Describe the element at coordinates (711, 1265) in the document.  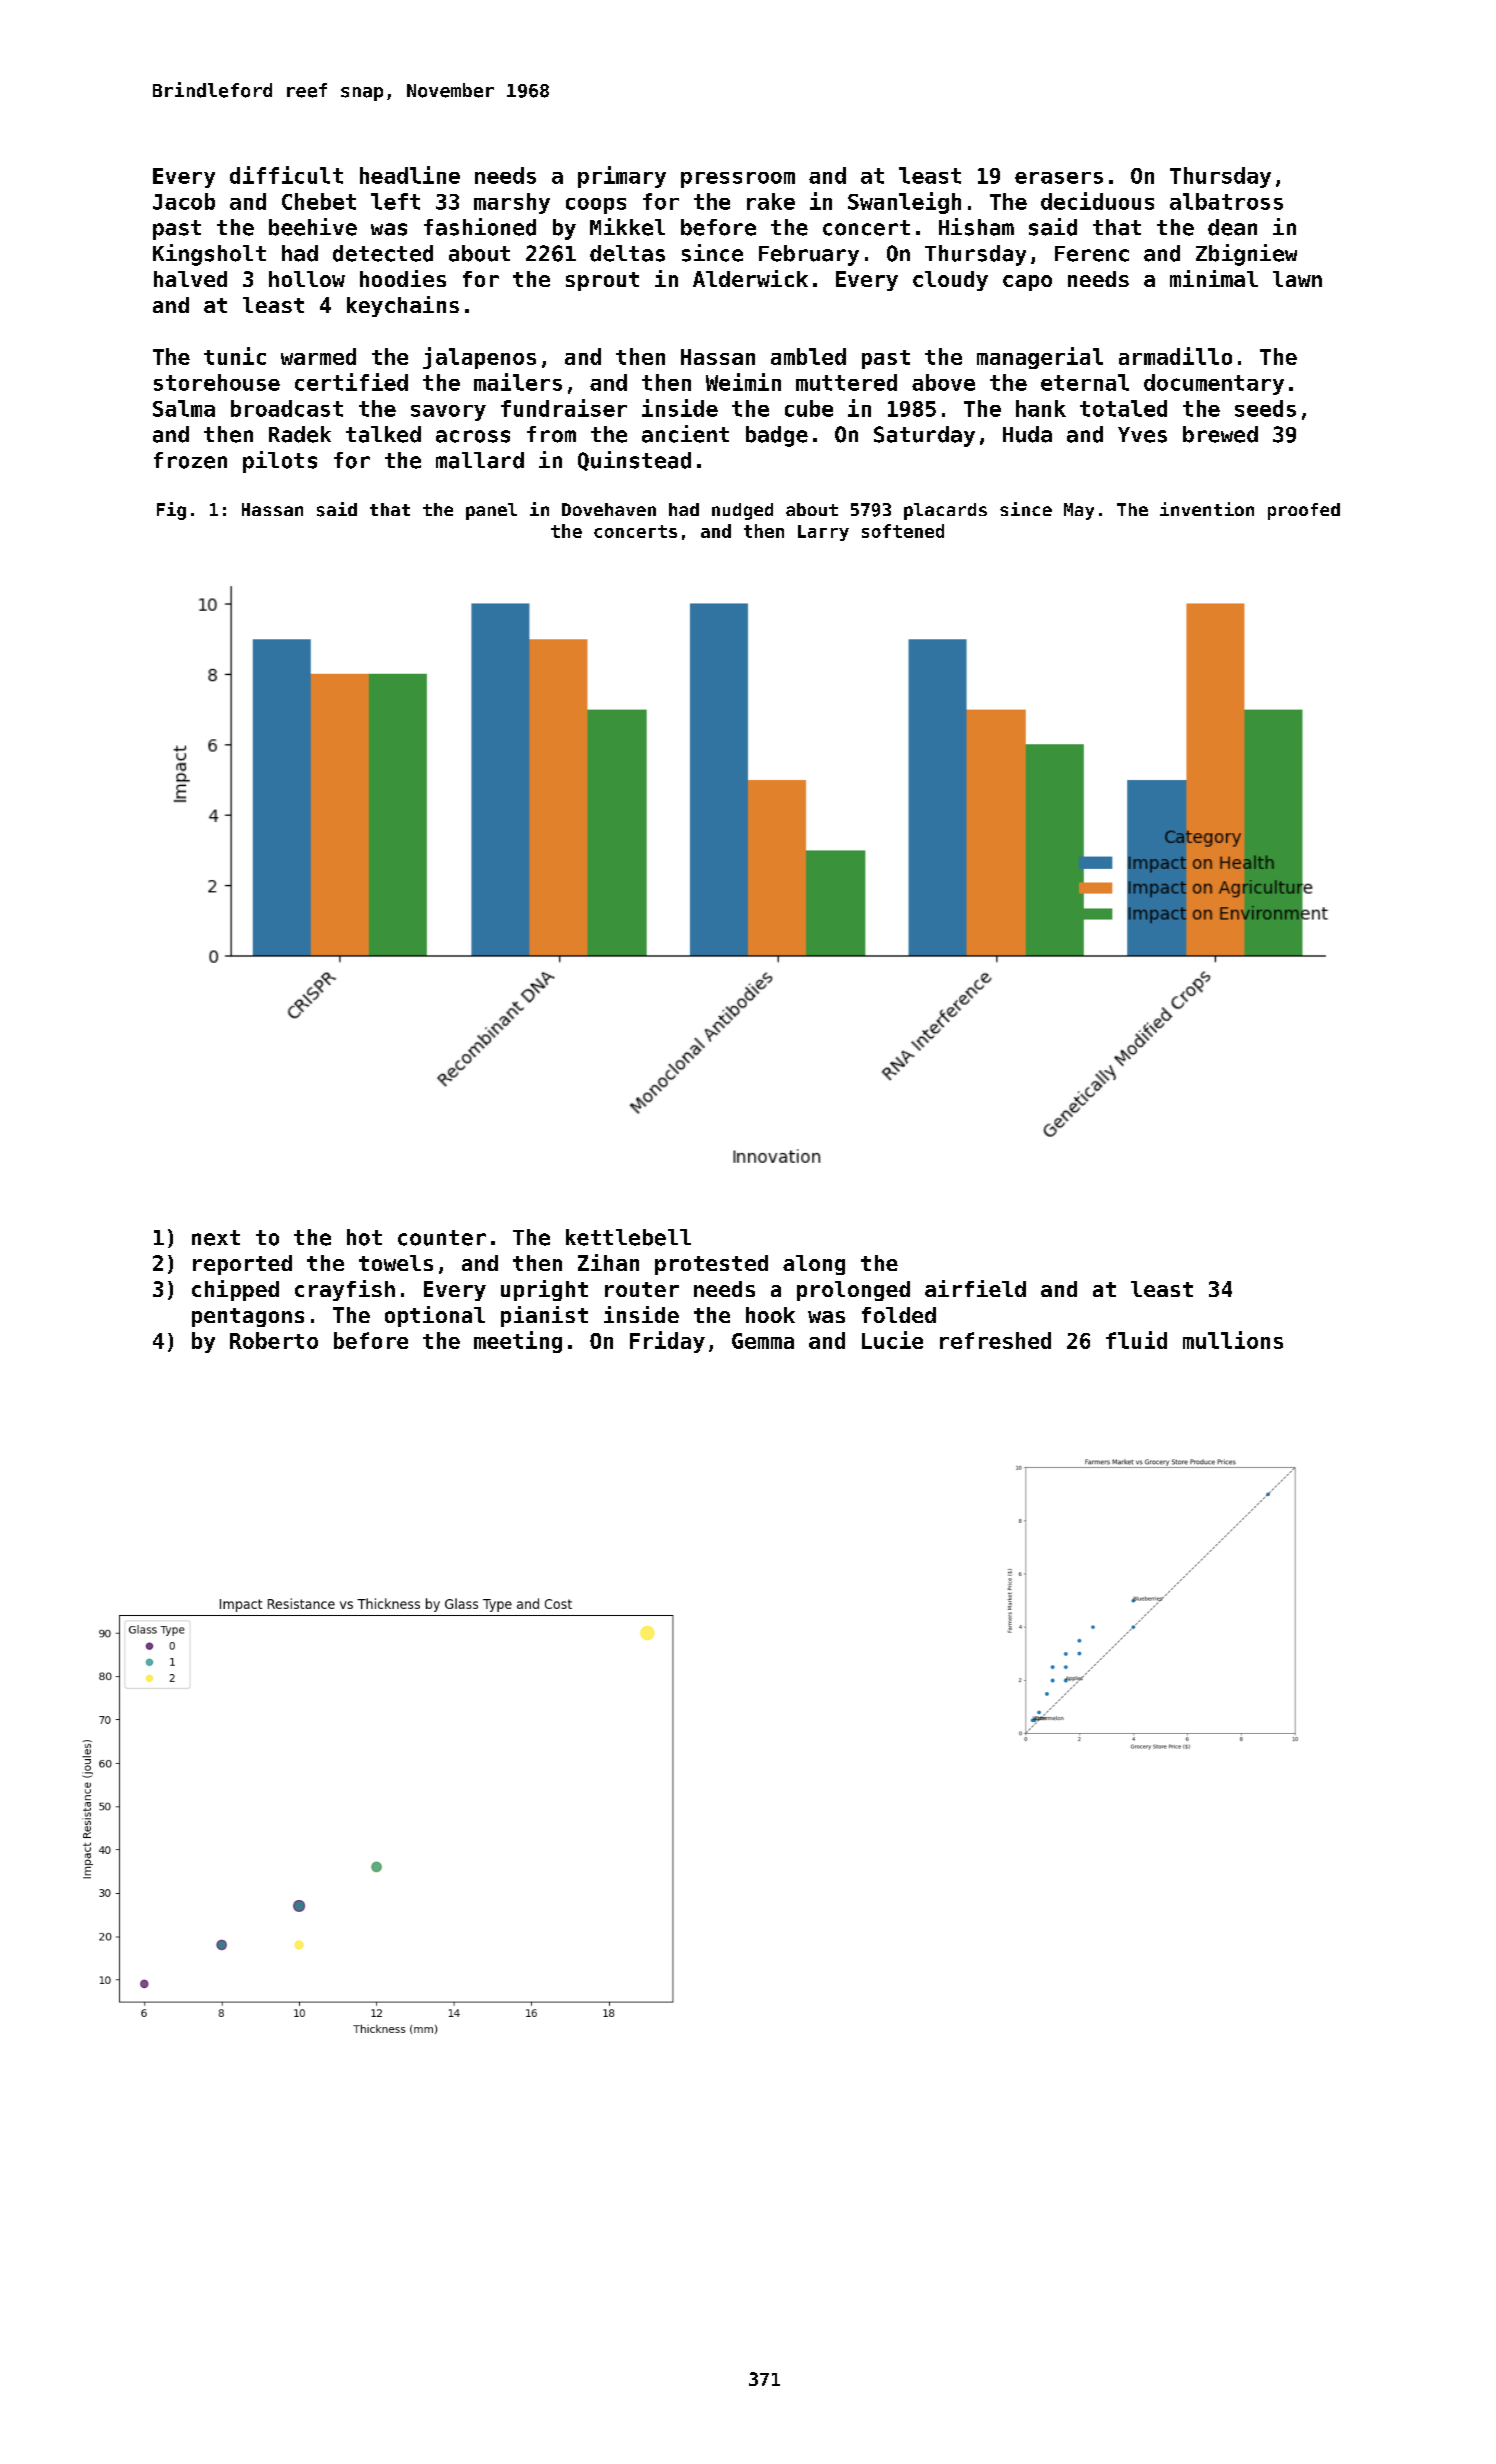
I see `protested` at that location.
